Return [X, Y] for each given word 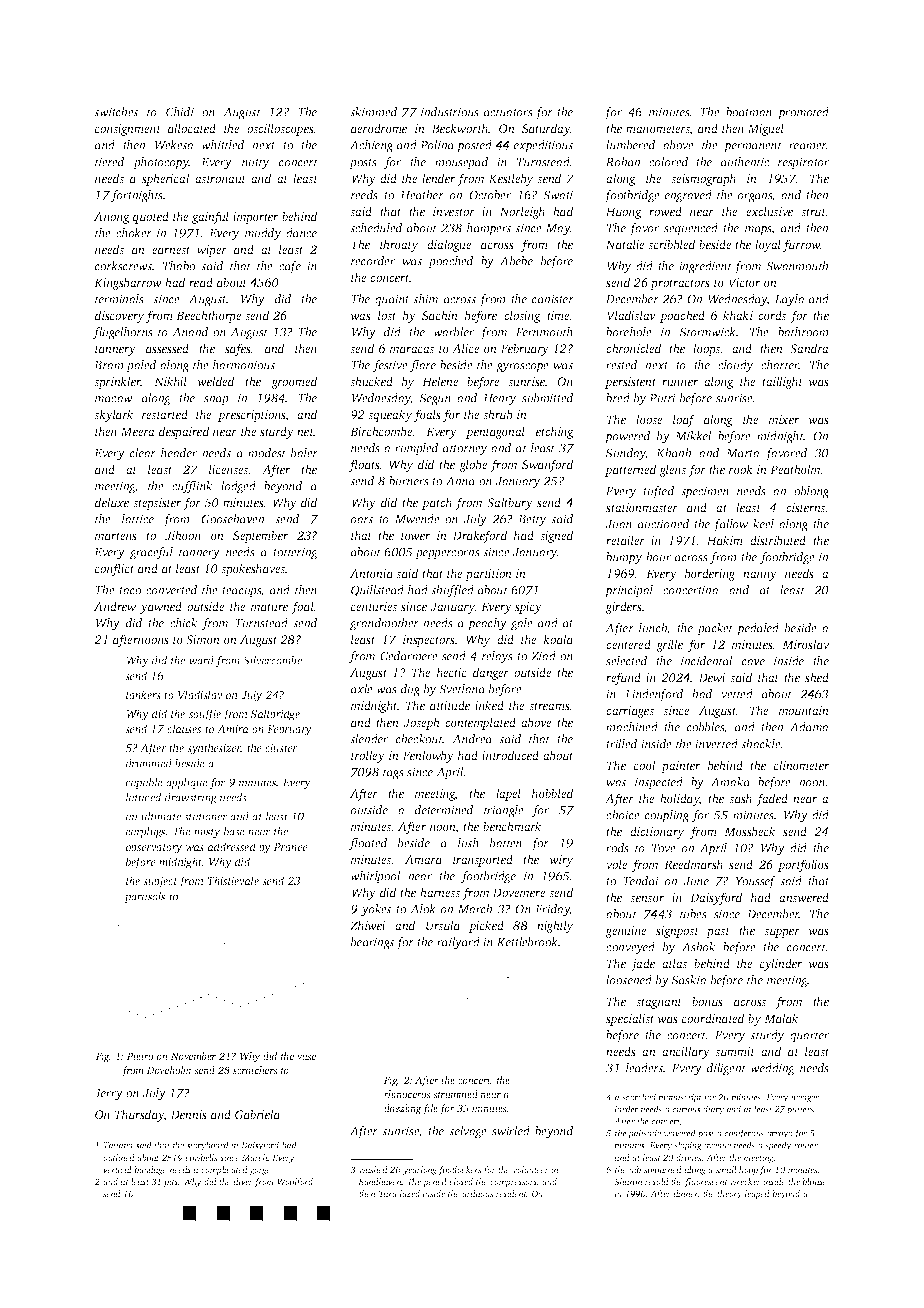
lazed [410, 1193]
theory [729, 1194]
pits [170, 1182]
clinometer [801, 765]
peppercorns [447, 555]
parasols [144, 897]
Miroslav [805, 644]
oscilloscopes [280, 129]
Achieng [371, 146]
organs [755, 198]
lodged [238, 487]
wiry [561, 861]
